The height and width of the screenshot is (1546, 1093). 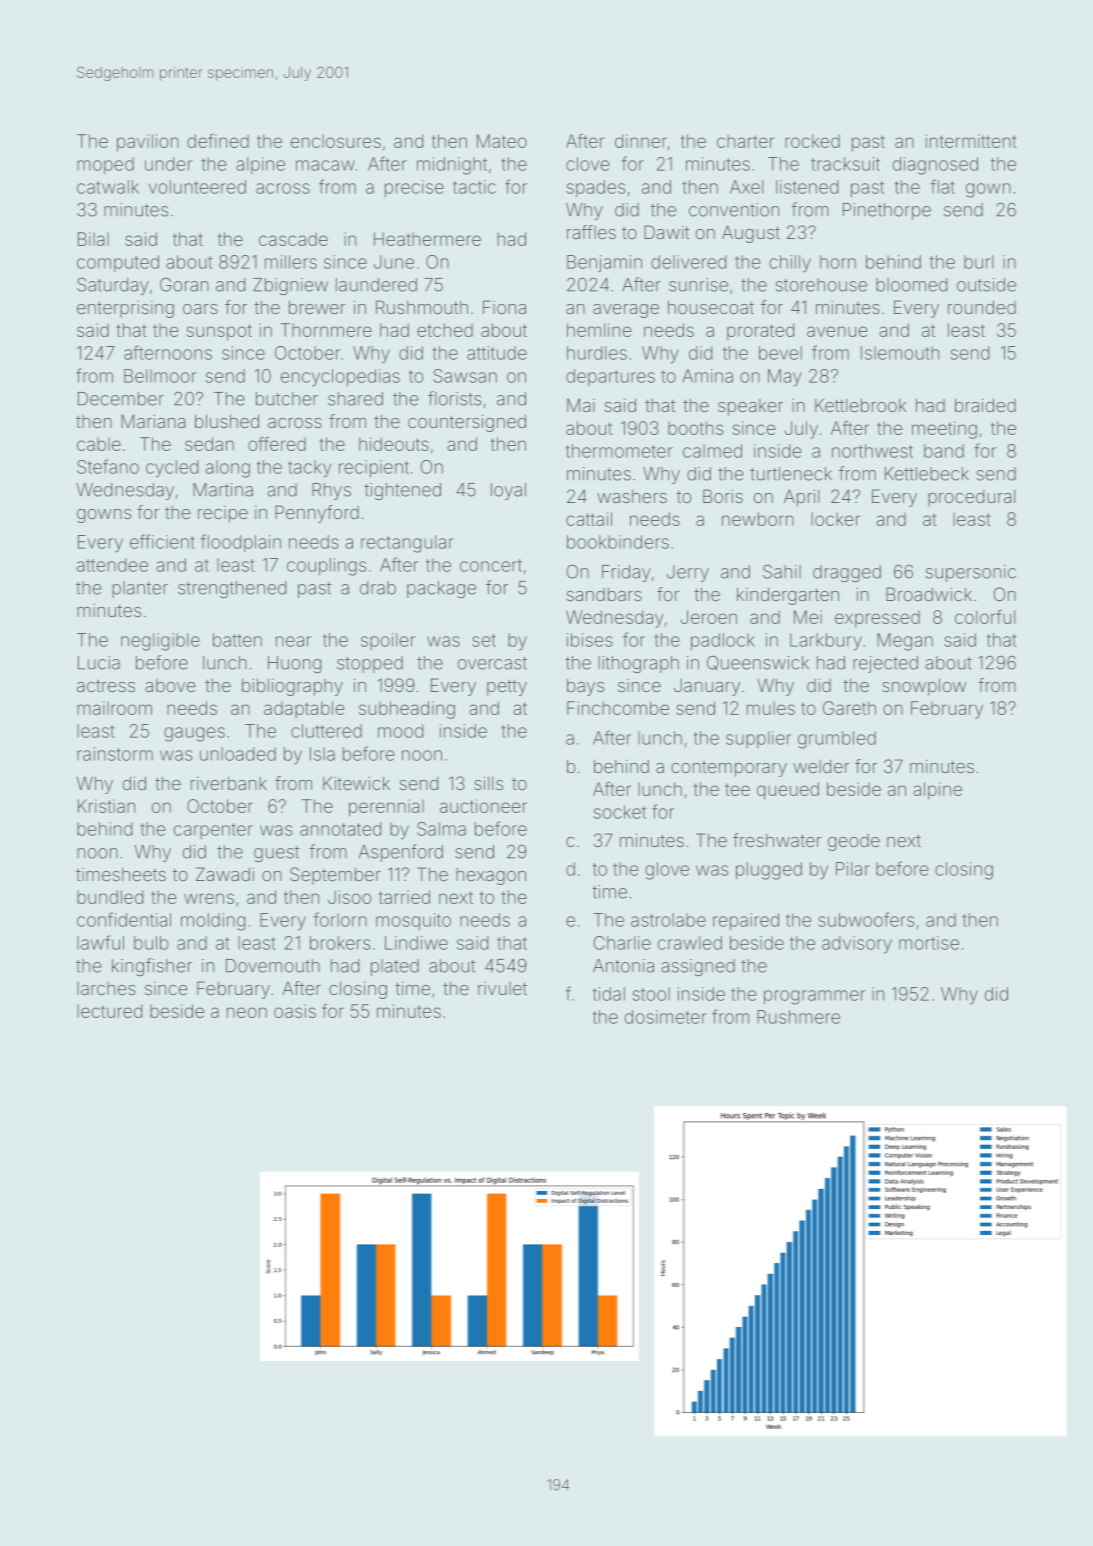 What do you see at coordinates (293, 239) in the screenshot?
I see `cascade` at bounding box center [293, 239].
